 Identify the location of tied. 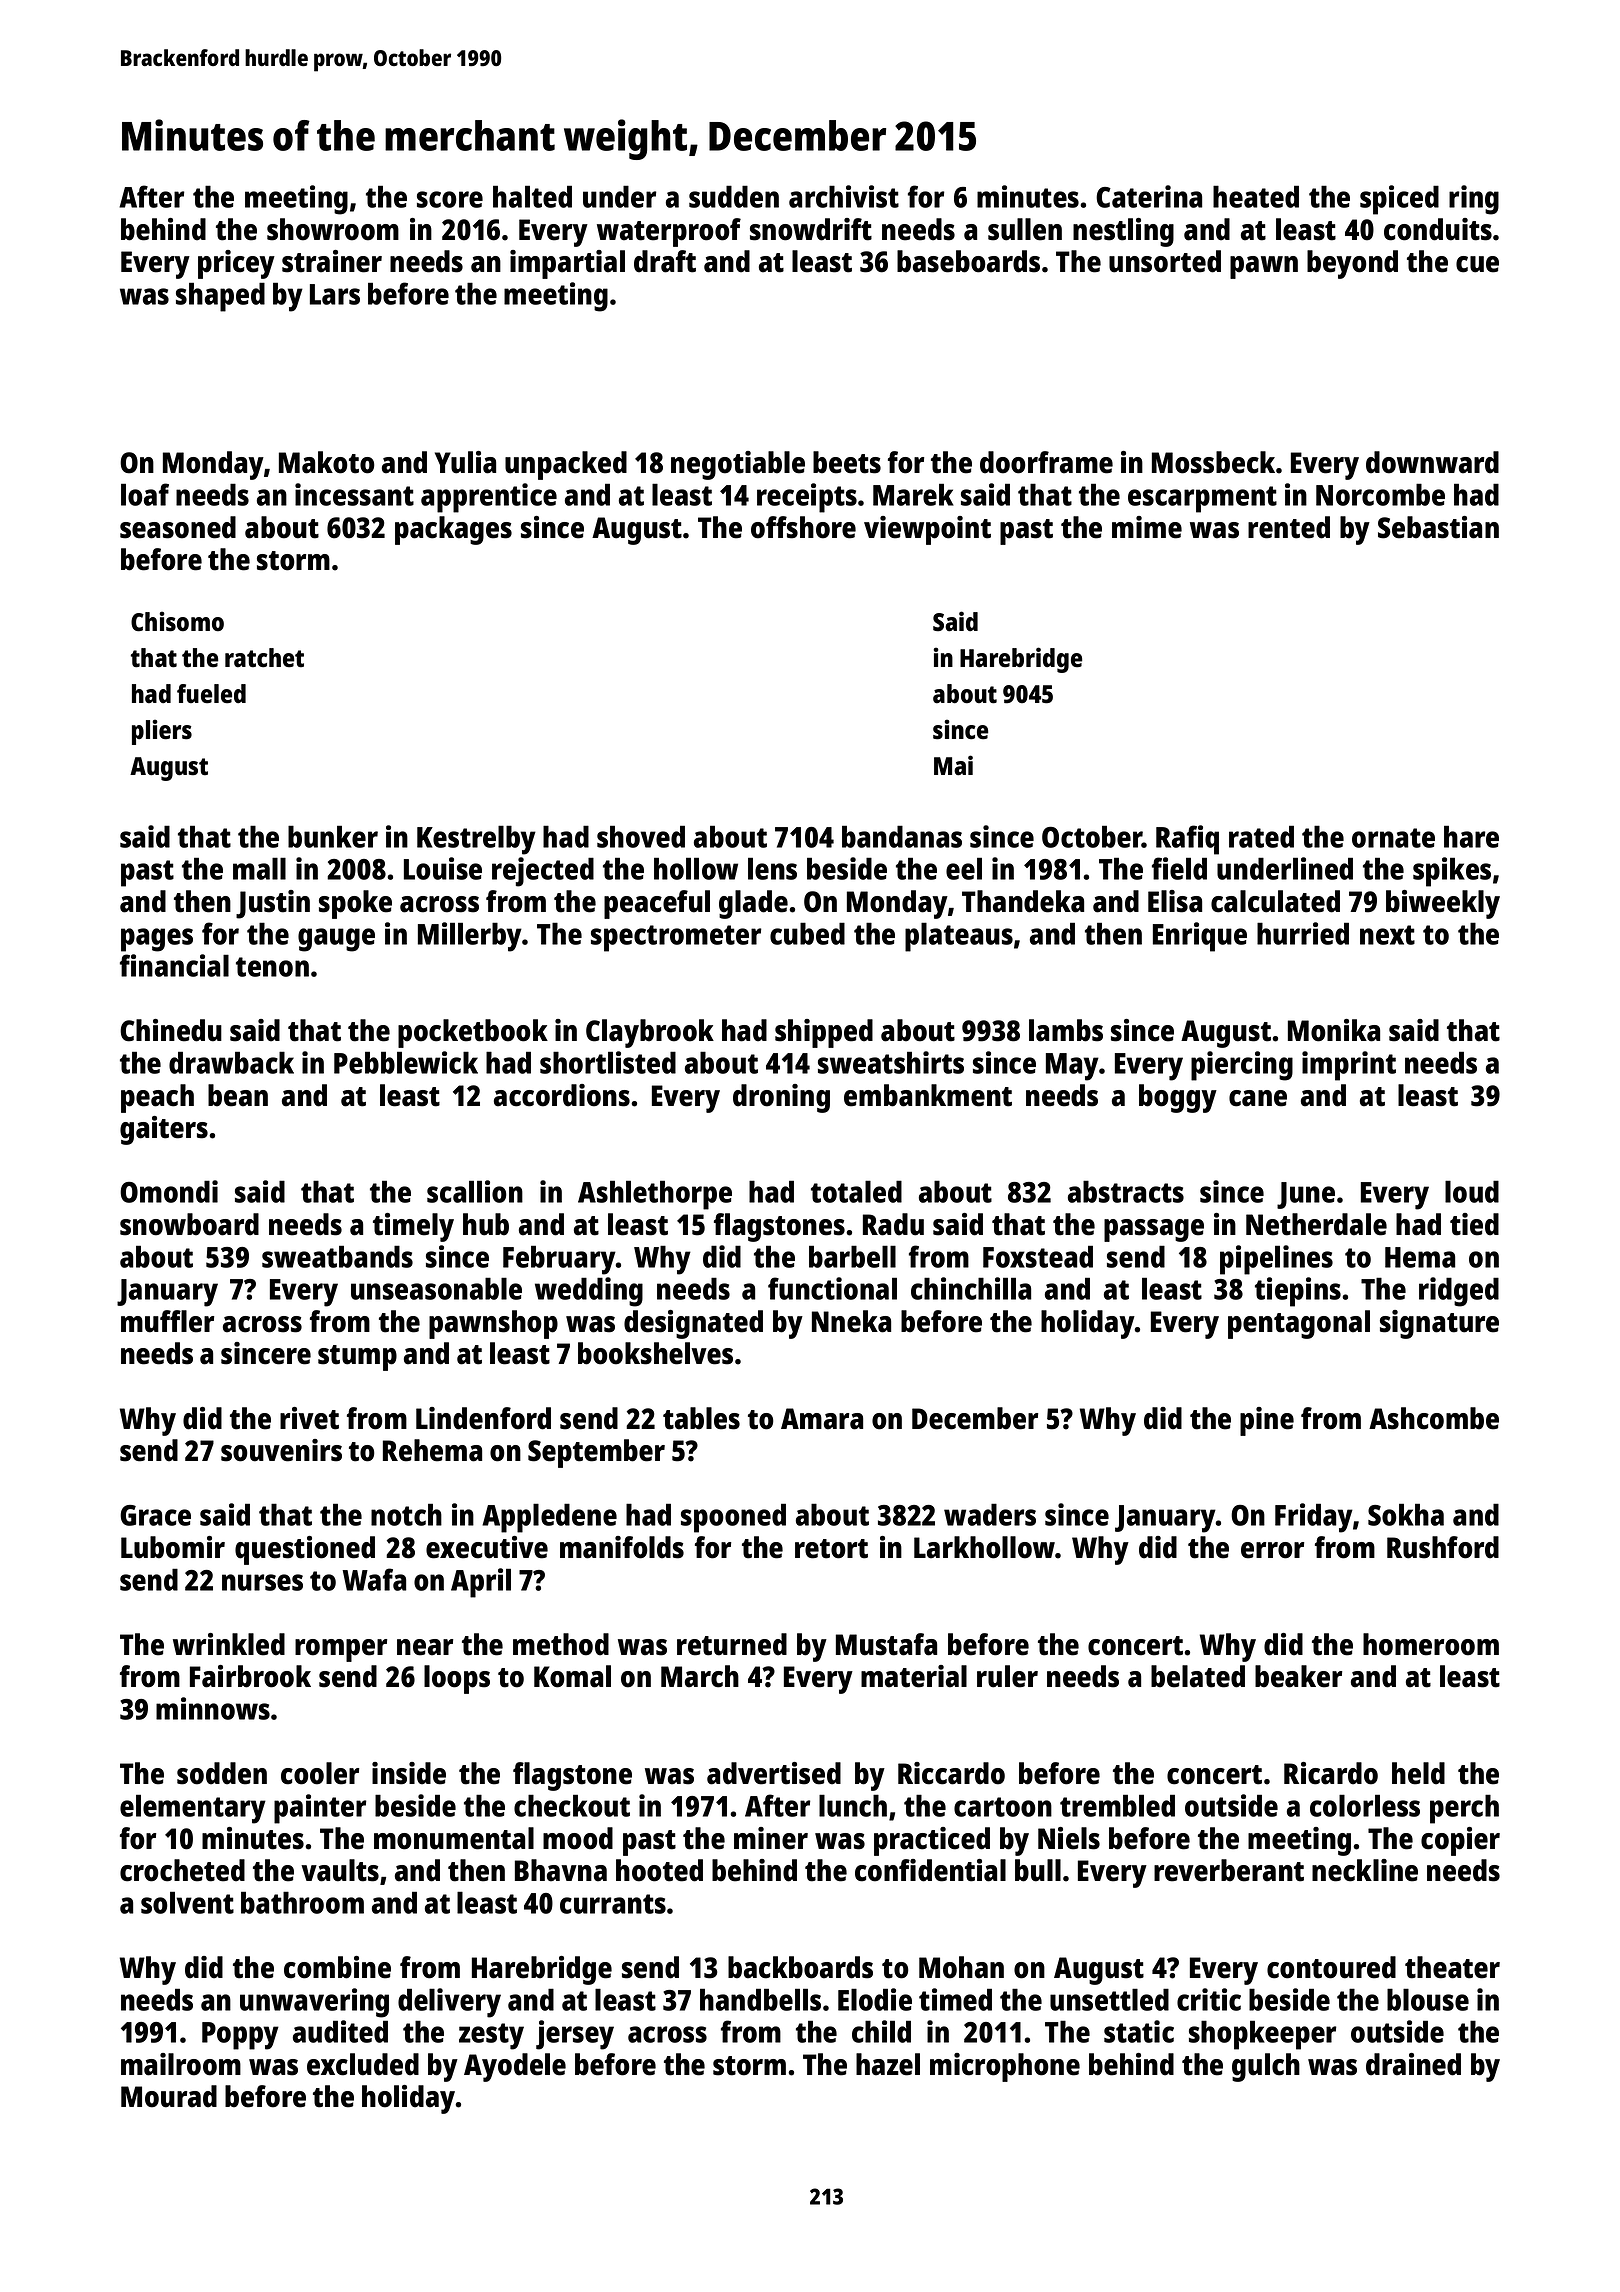
(1474, 1224).
